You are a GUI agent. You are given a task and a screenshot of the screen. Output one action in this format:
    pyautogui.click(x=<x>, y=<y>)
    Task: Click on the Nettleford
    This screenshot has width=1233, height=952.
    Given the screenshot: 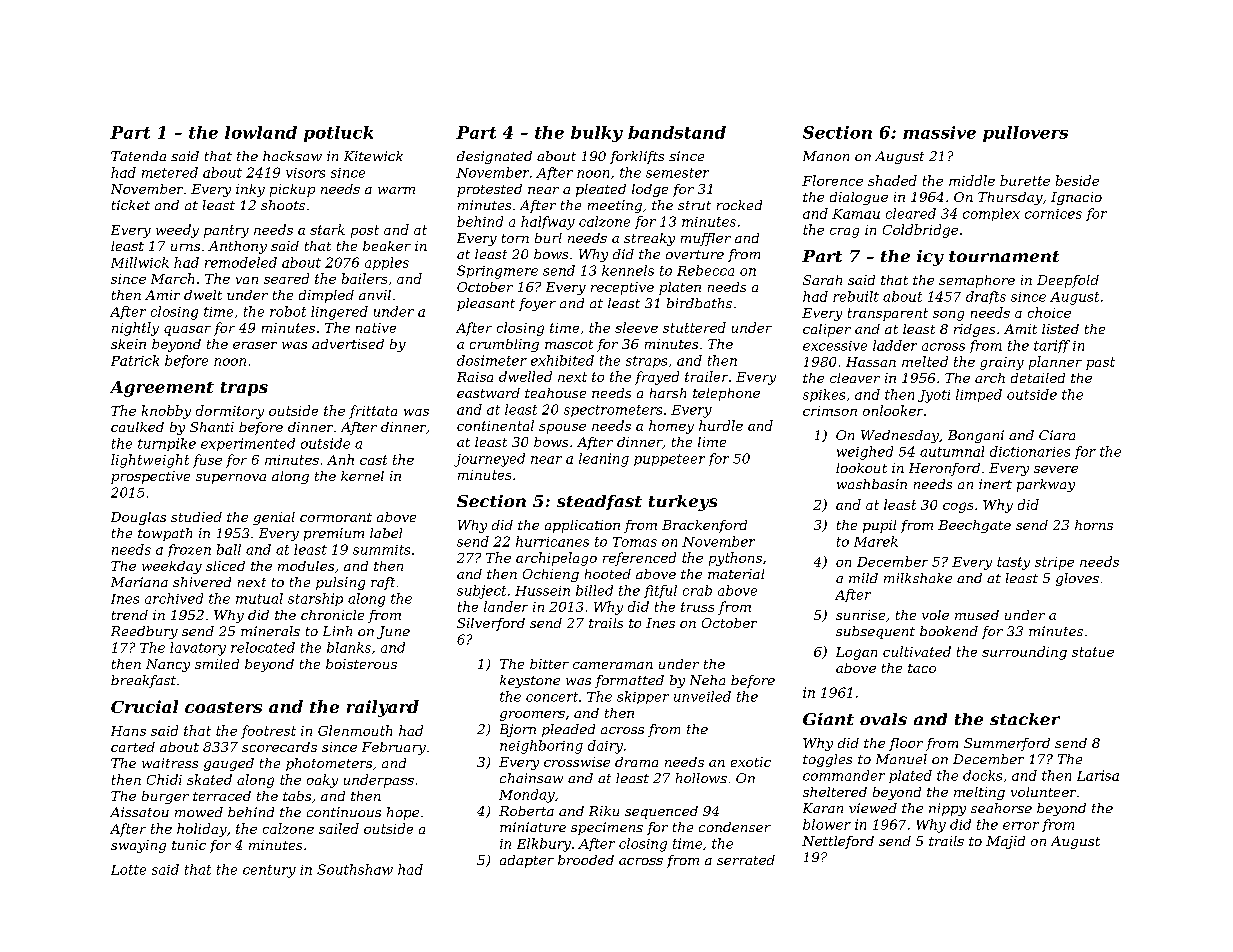 What is the action you would take?
    pyautogui.click(x=838, y=842)
